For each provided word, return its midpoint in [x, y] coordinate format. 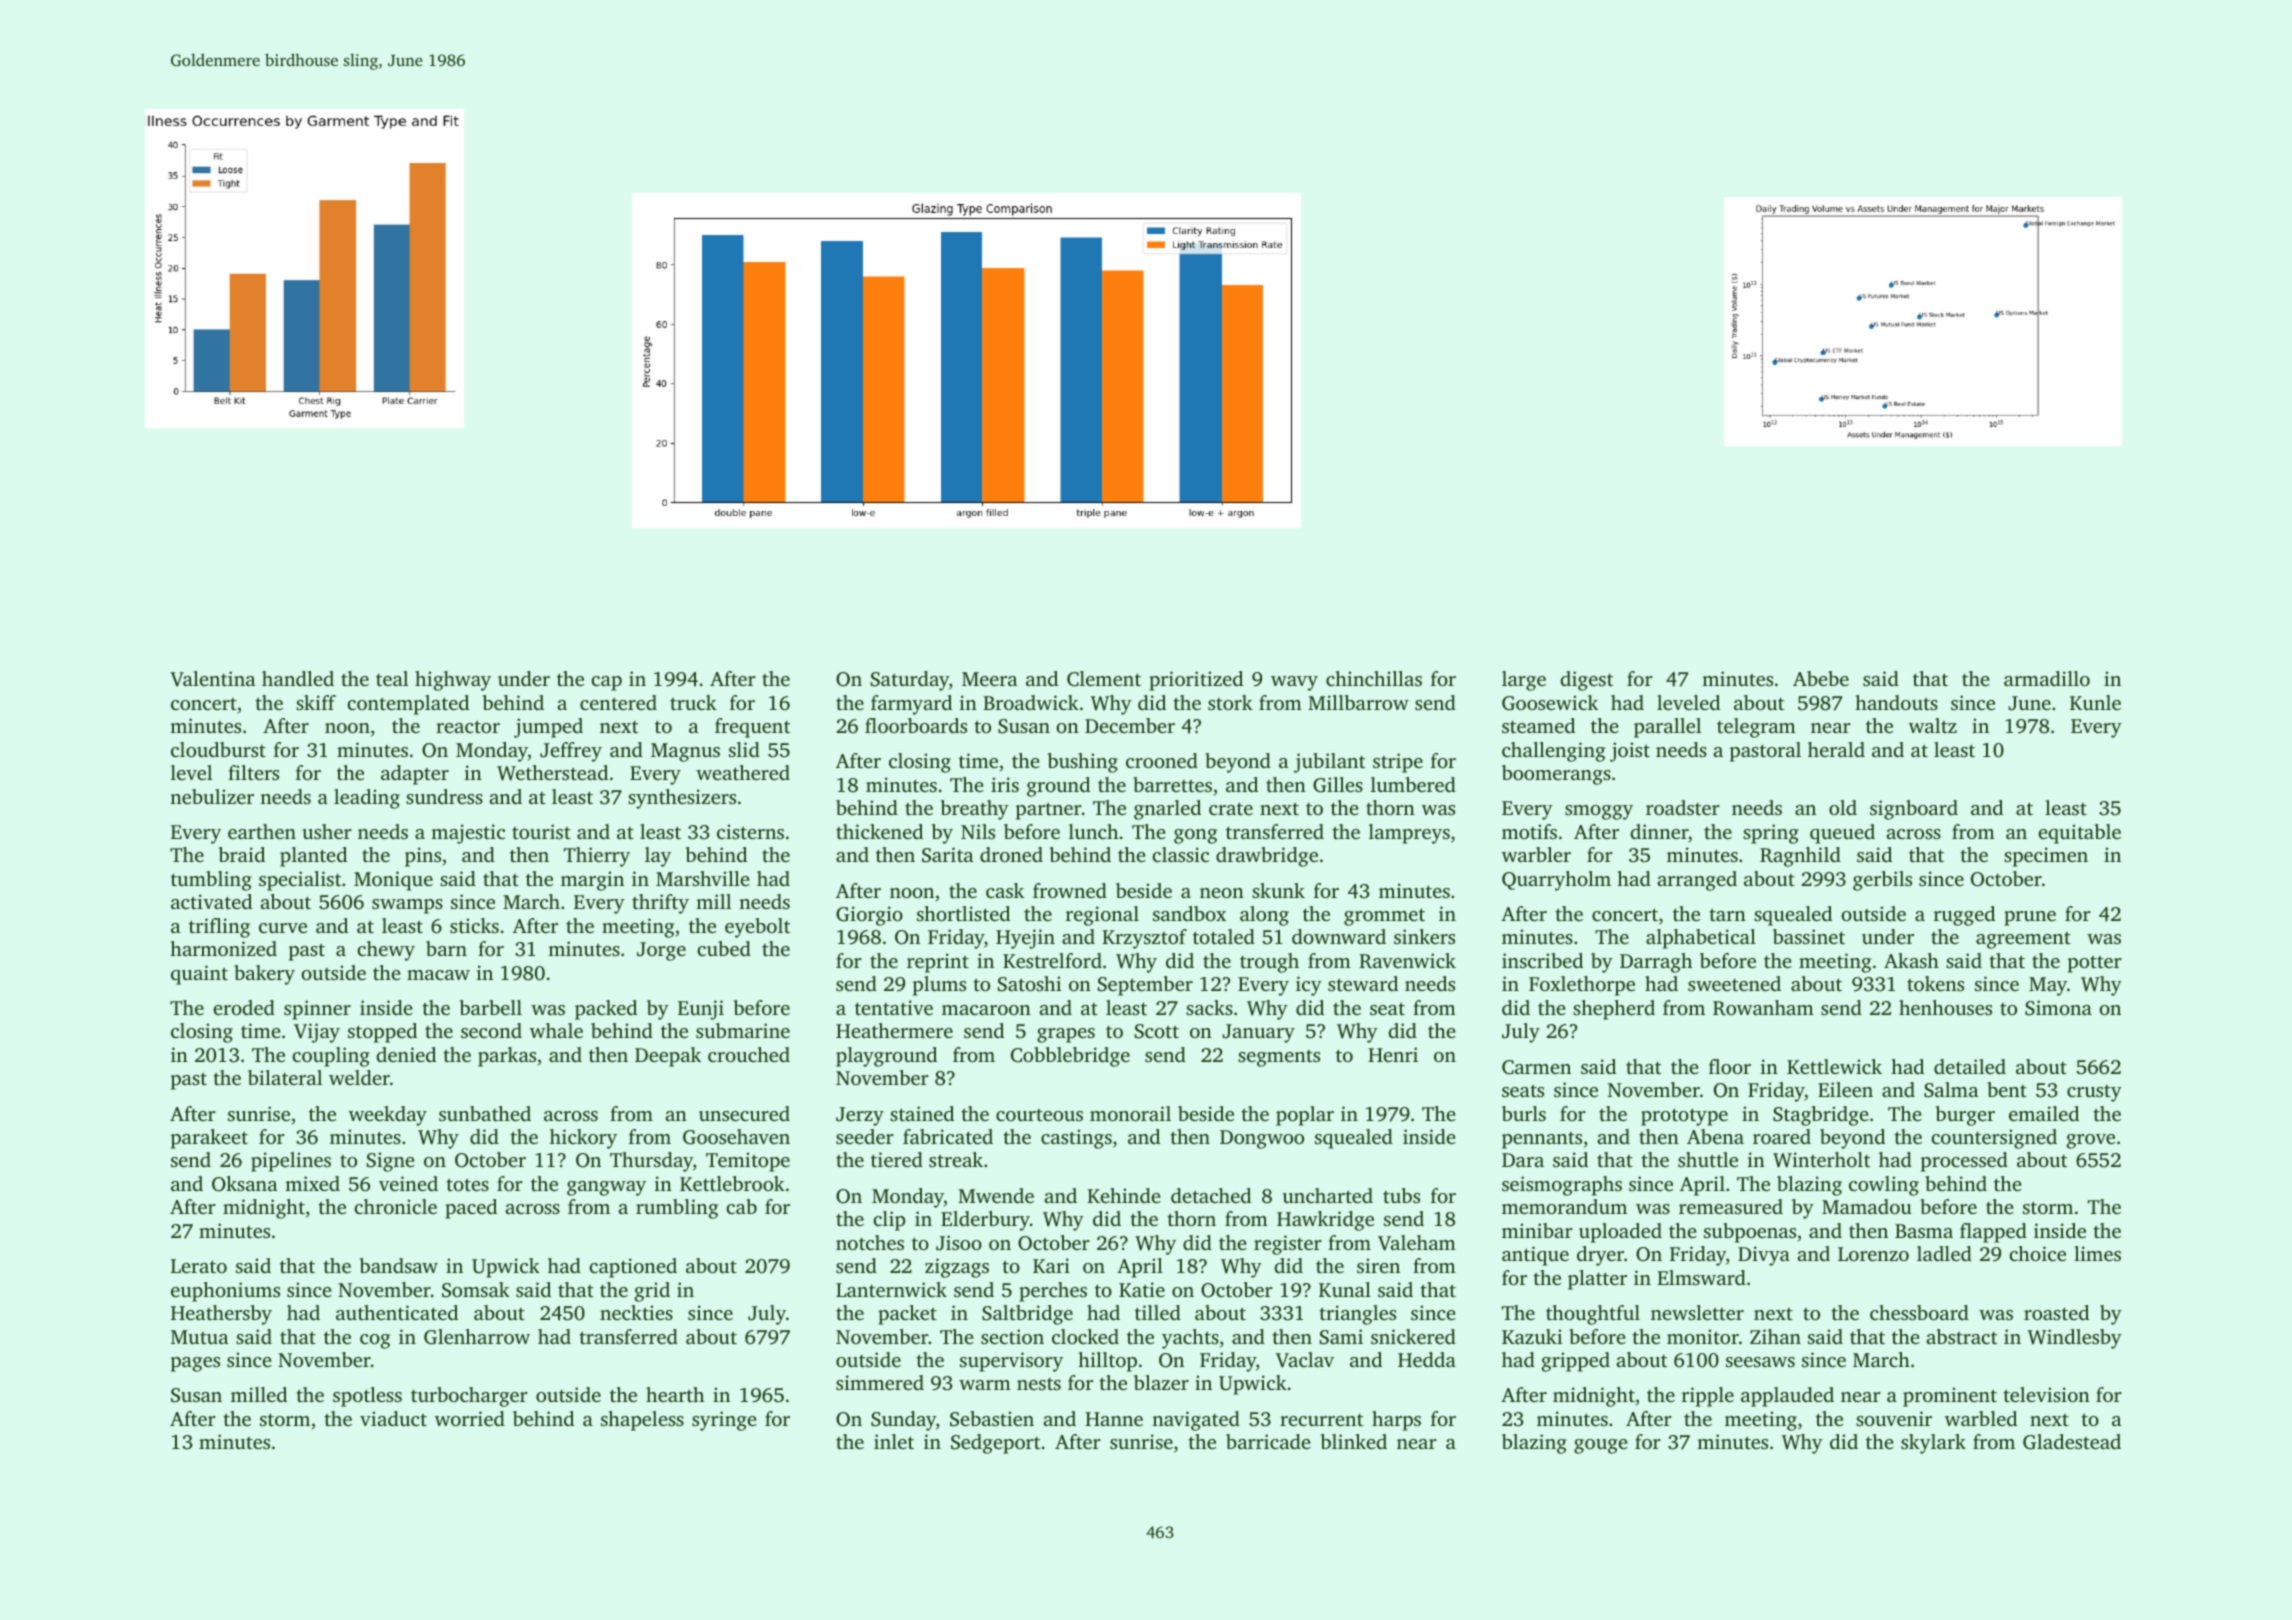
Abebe [1821, 678]
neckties [636, 1312]
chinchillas [1374, 678]
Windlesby [2075, 1339]
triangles [1357, 1315]
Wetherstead [552, 773]
